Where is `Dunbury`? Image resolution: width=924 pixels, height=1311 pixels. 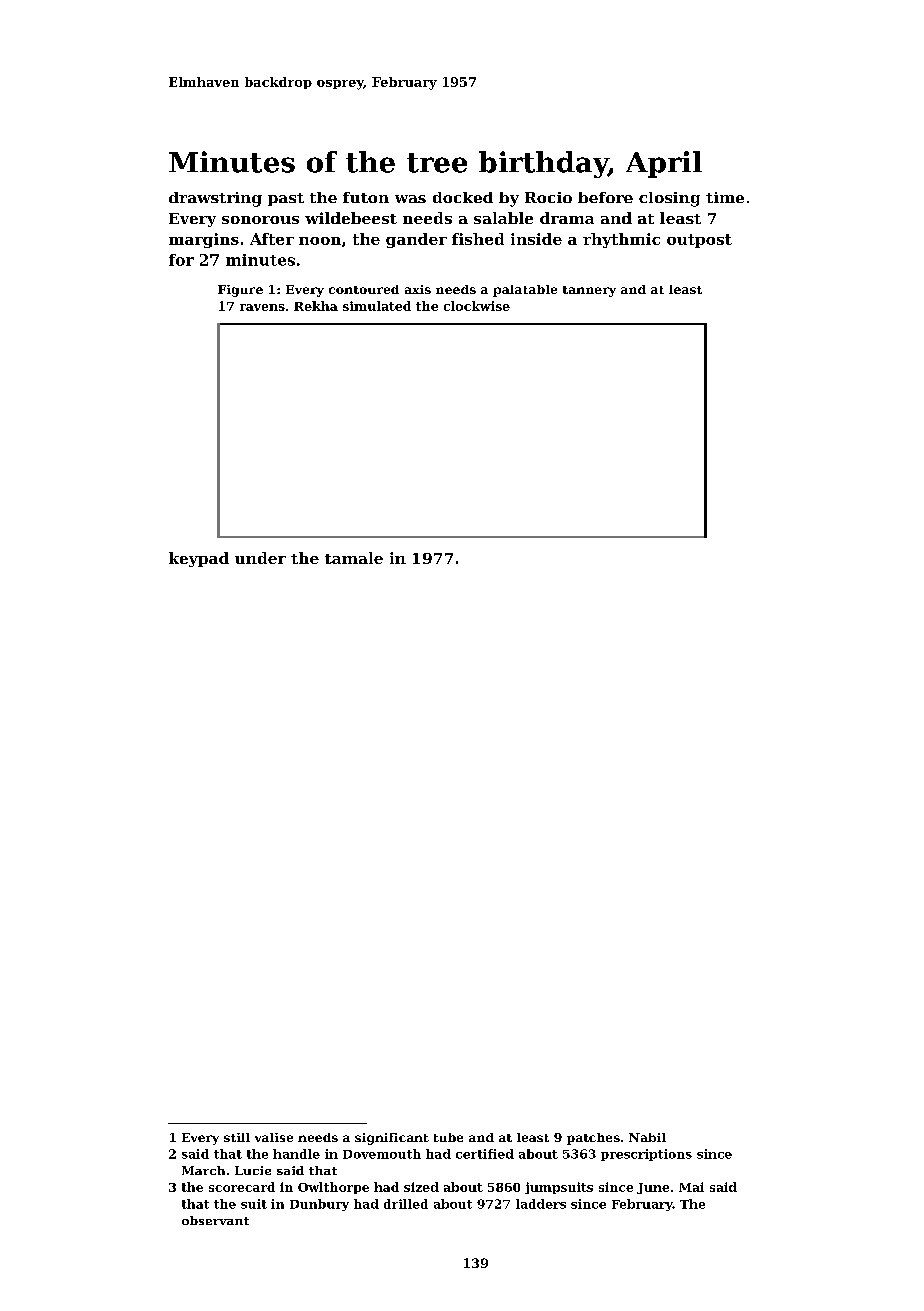
Dunbury is located at coordinates (319, 1205).
